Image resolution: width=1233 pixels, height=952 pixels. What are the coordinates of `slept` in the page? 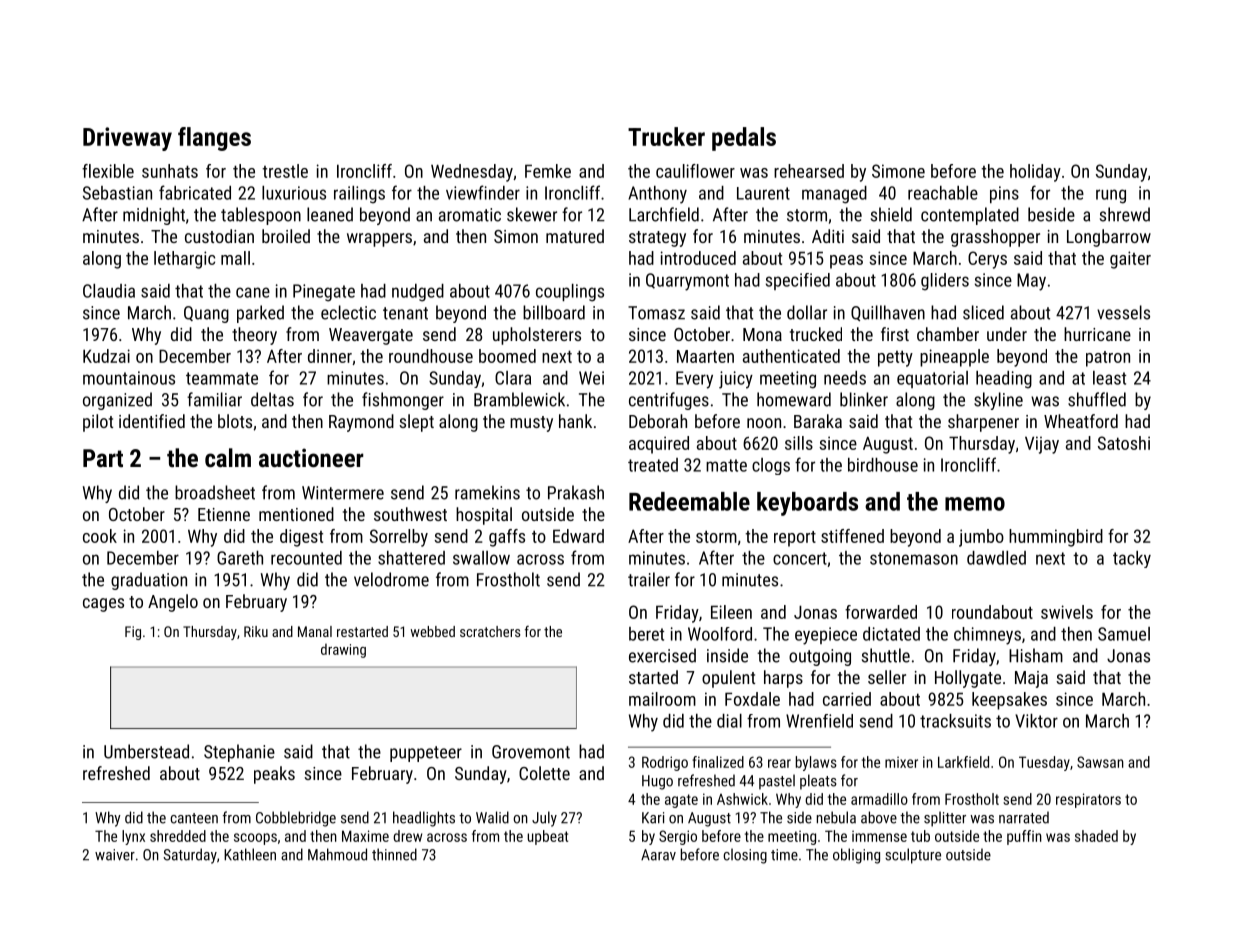 It's located at (416, 423).
